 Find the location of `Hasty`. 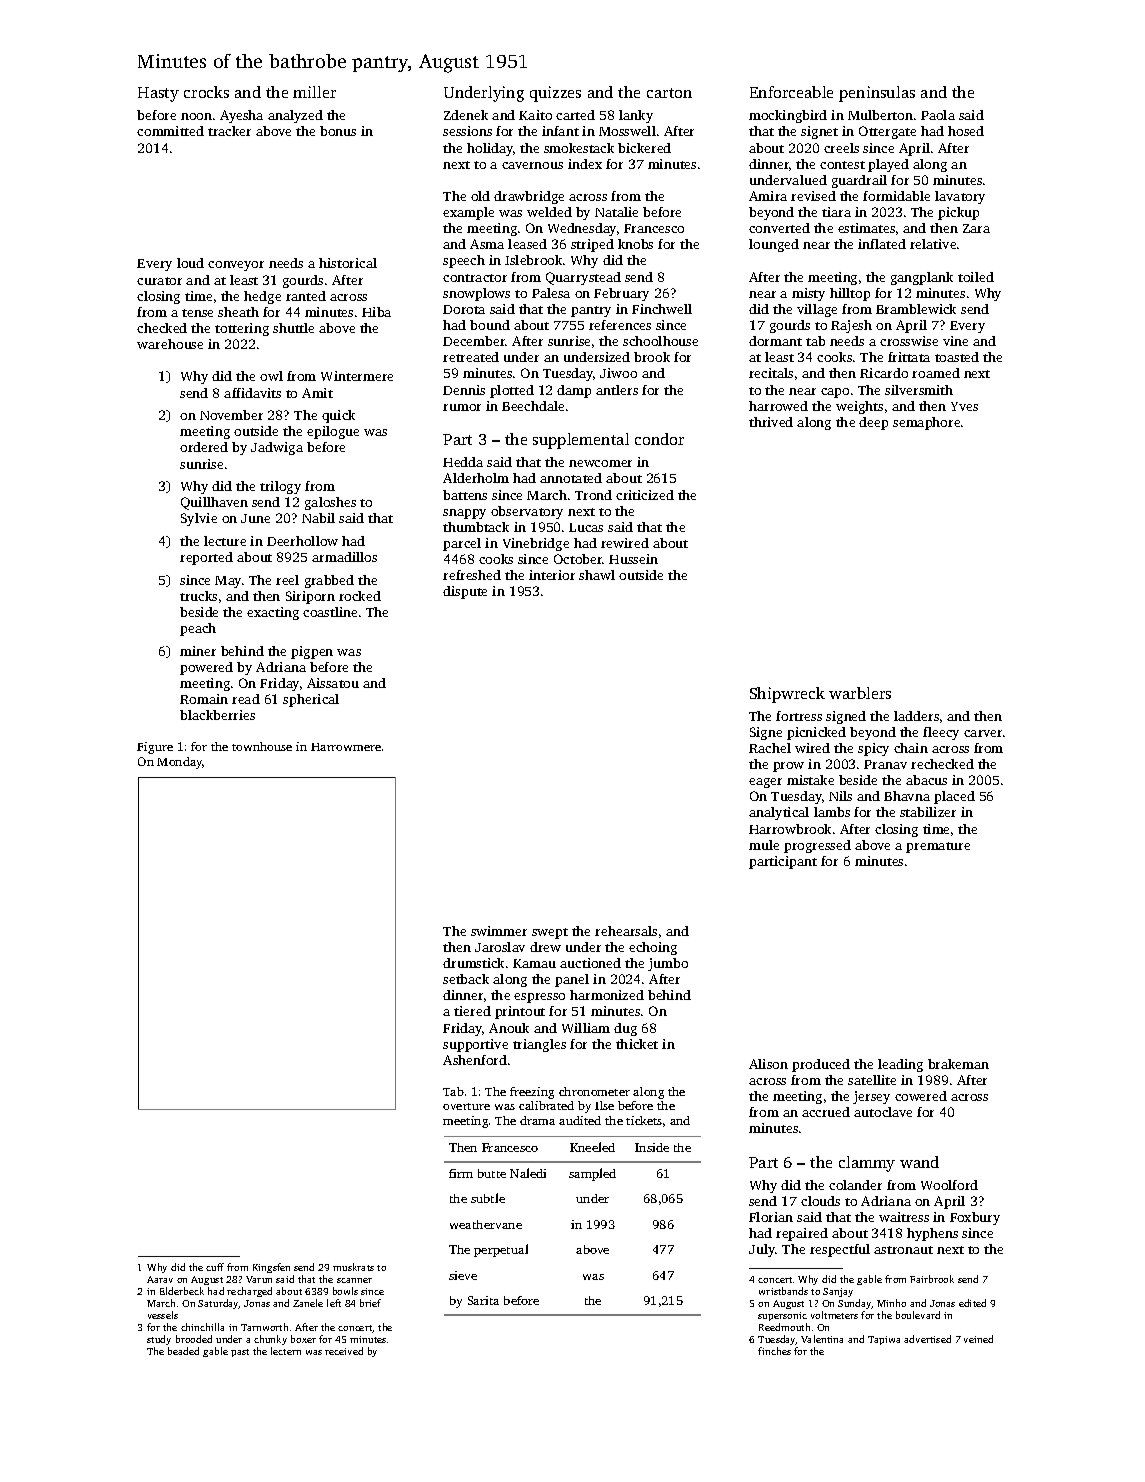

Hasty is located at coordinates (158, 94).
